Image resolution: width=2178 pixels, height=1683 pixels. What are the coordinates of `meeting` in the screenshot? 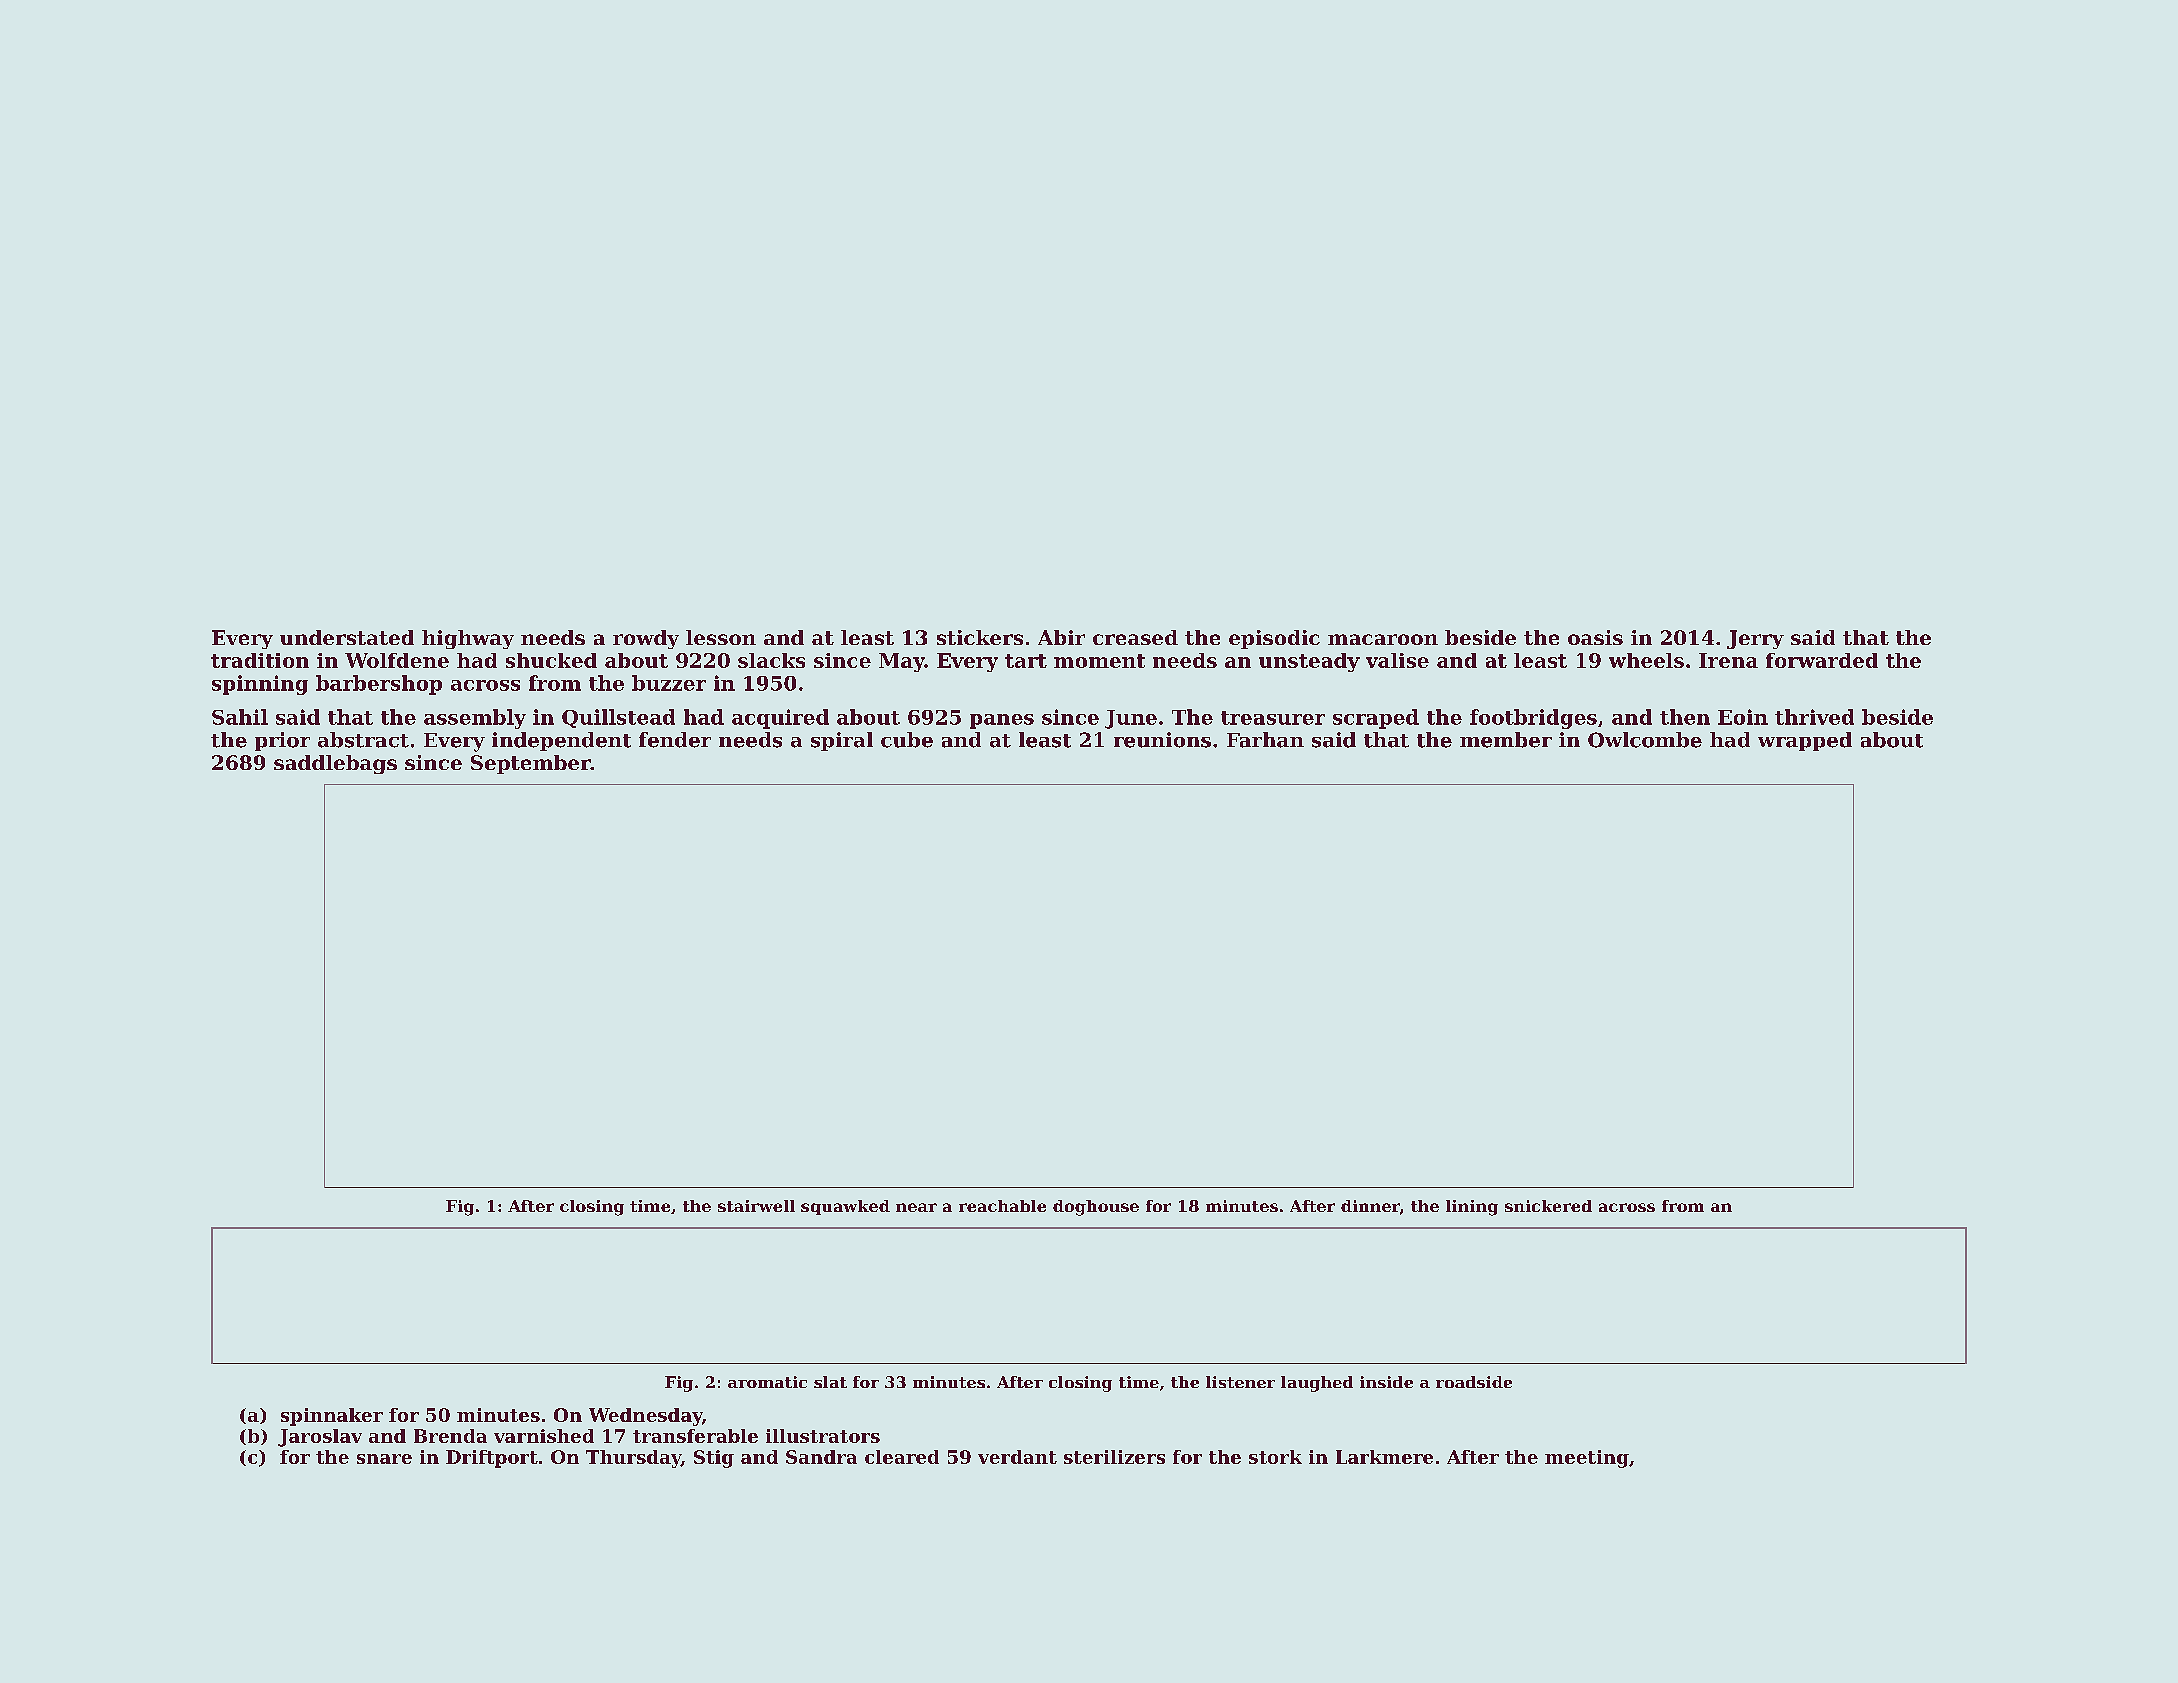 It's located at (1587, 1459).
